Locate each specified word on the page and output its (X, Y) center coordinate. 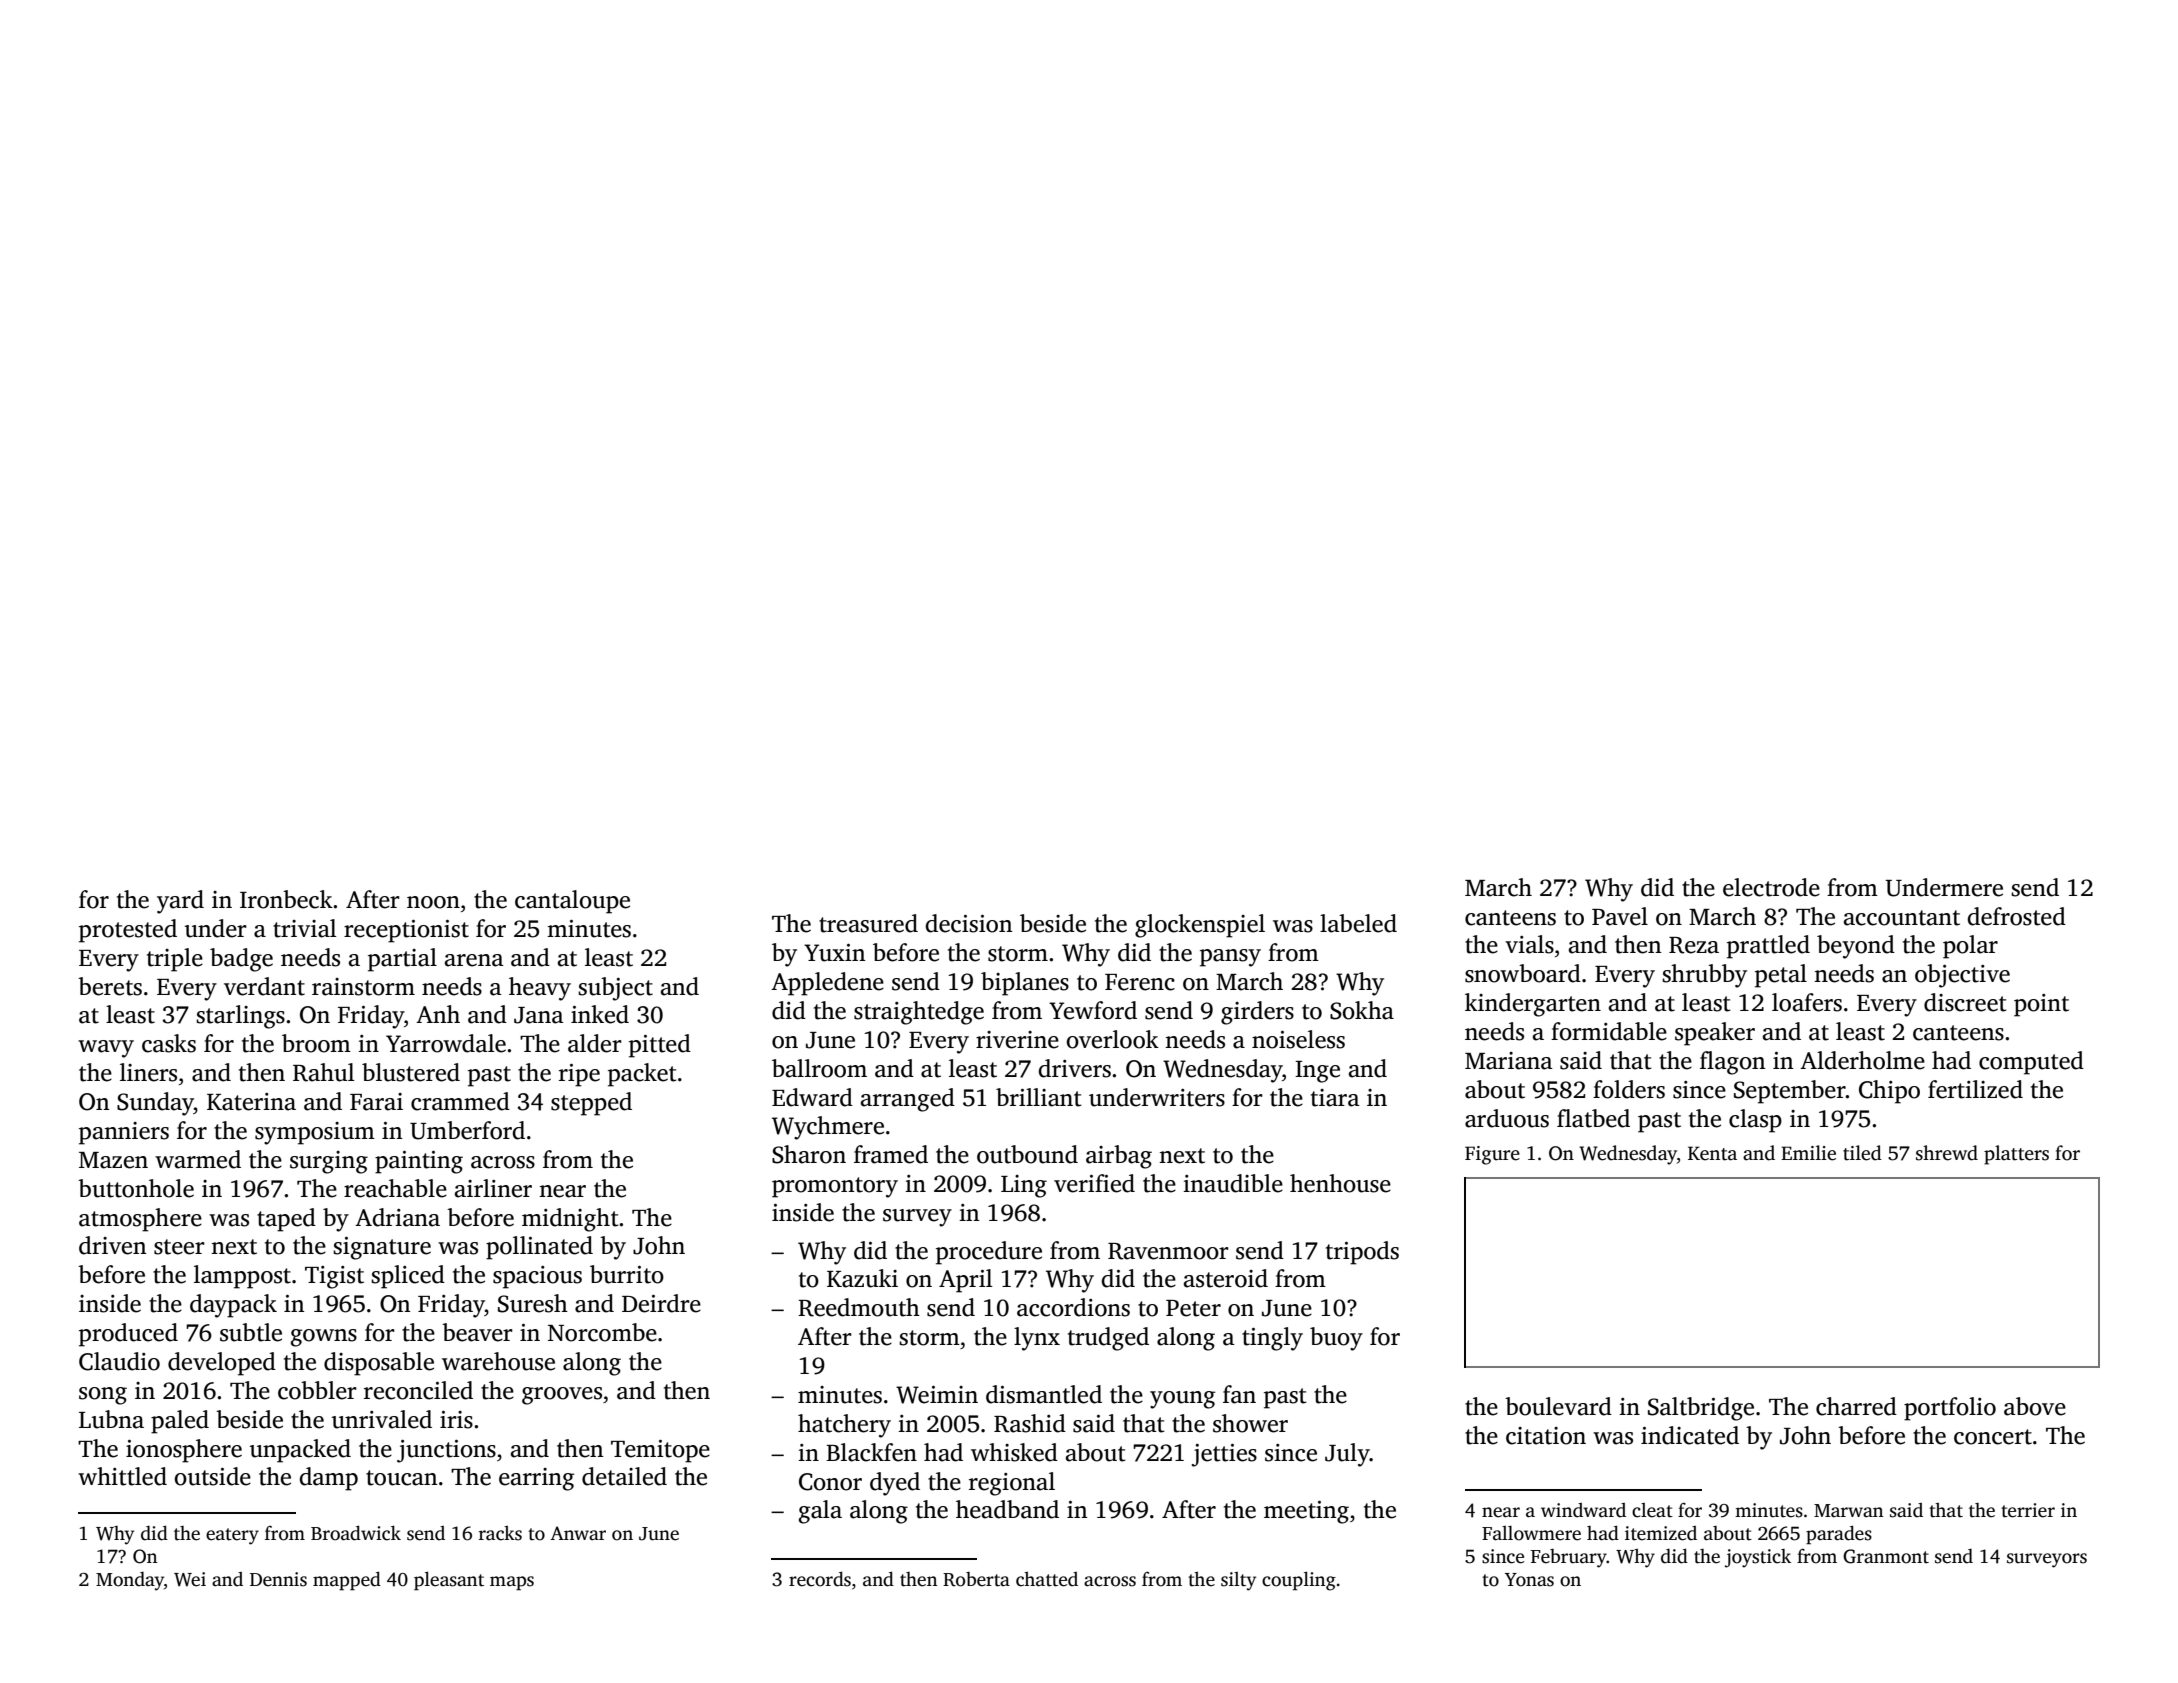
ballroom (819, 1068)
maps (512, 1583)
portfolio (1950, 1409)
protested (128, 931)
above (2035, 1406)
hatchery (844, 1426)
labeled (1358, 923)
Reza (1694, 945)
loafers (1807, 1002)
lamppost (242, 1277)
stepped (591, 1104)
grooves (562, 1396)
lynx (1037, 1339)
